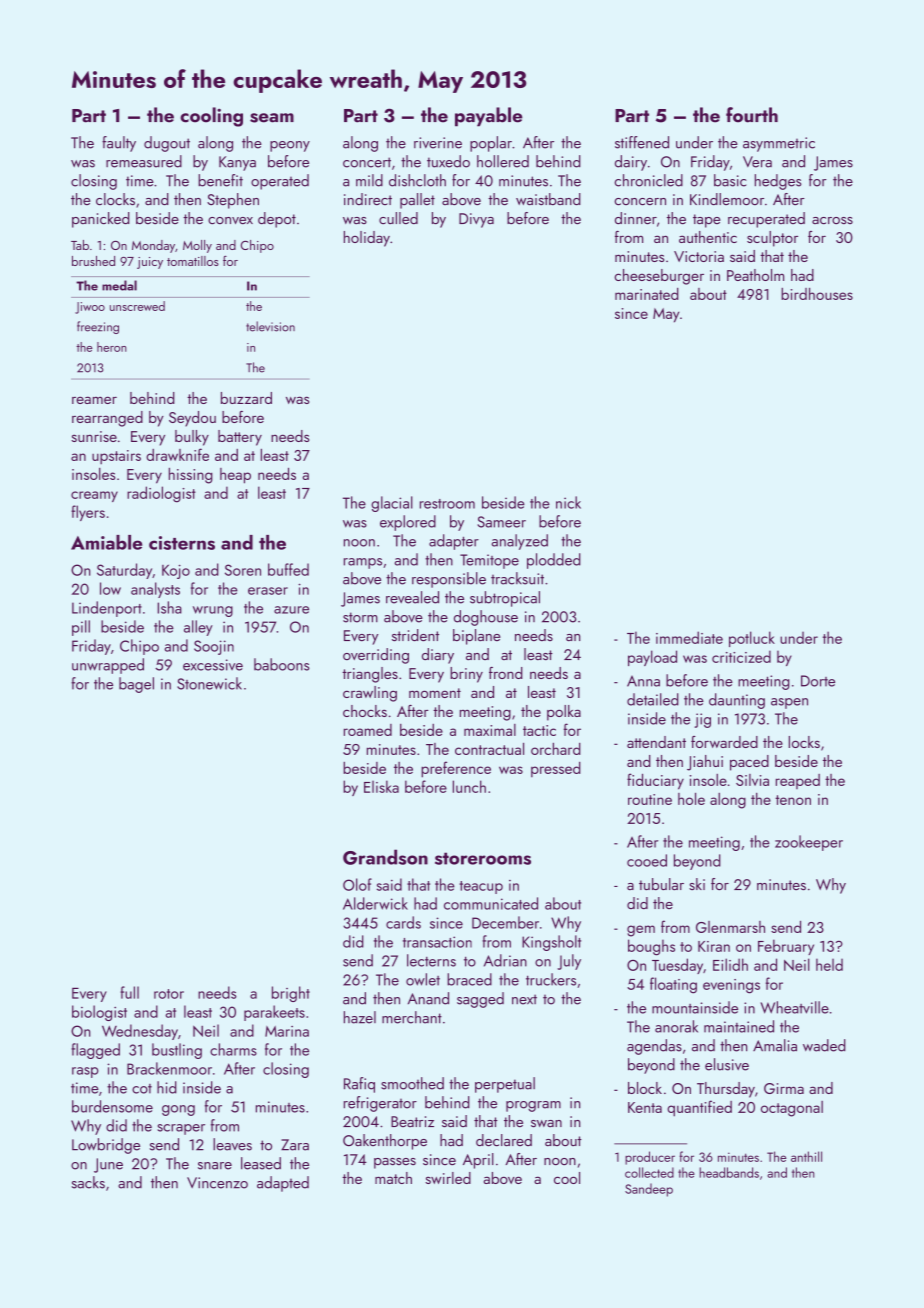 This image has width=924, height=1308. I want to click on headbands, so click(729, 1172).
